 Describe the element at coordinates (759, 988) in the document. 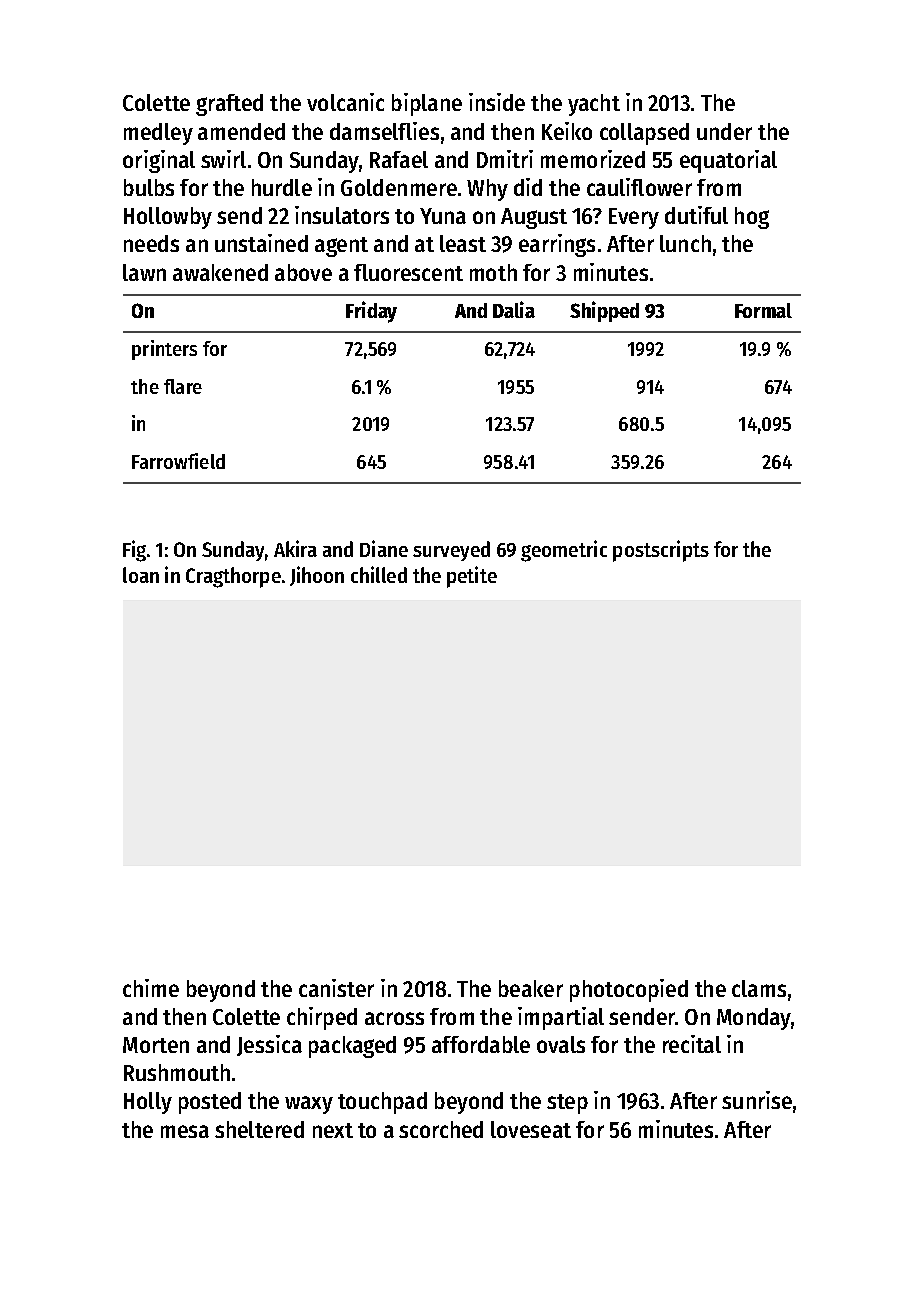

I see `clams` at that location.
